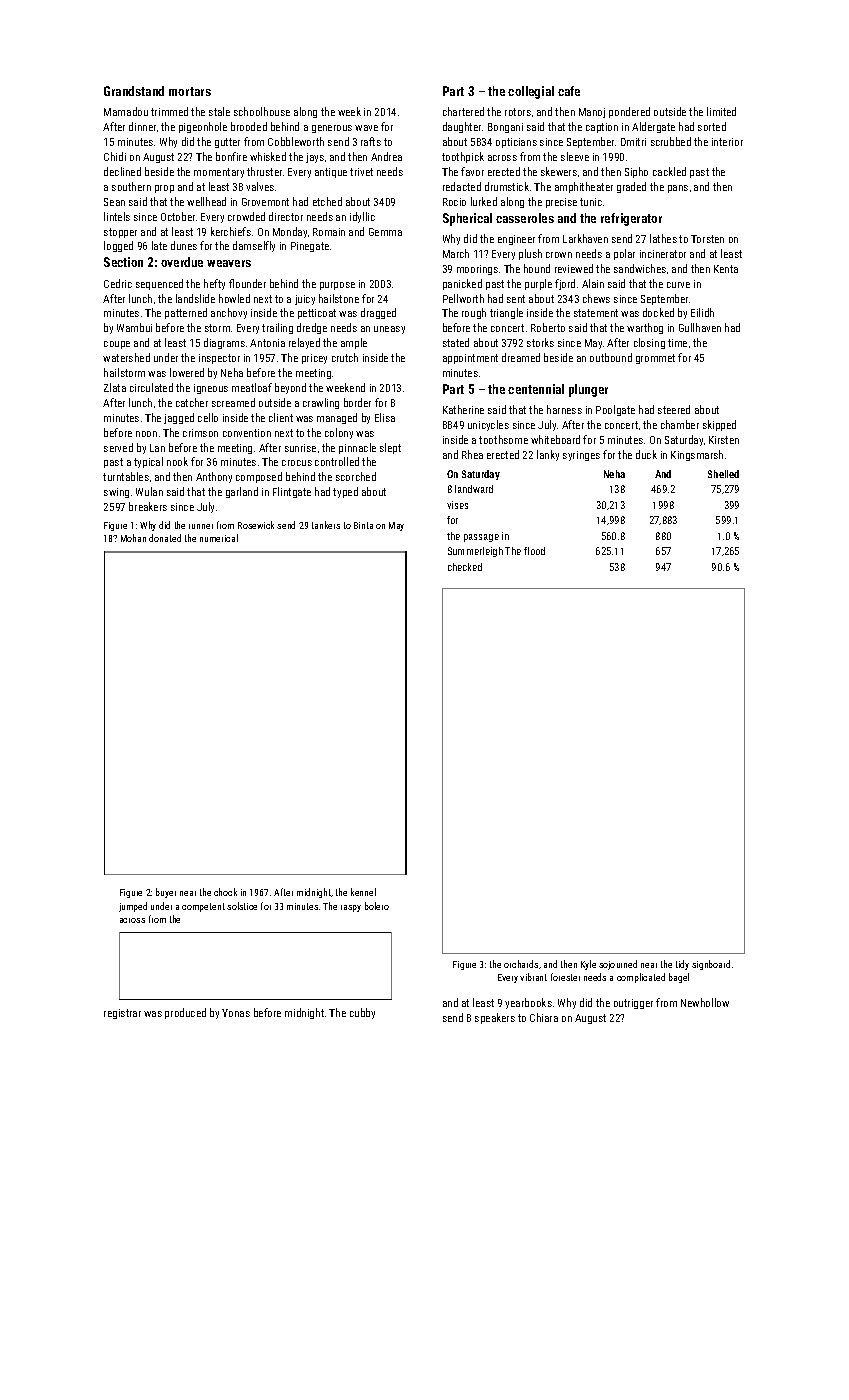  What do you see at coordinates (225, 892) in the document?
I see `chock` at bounding box center [225, 892].
